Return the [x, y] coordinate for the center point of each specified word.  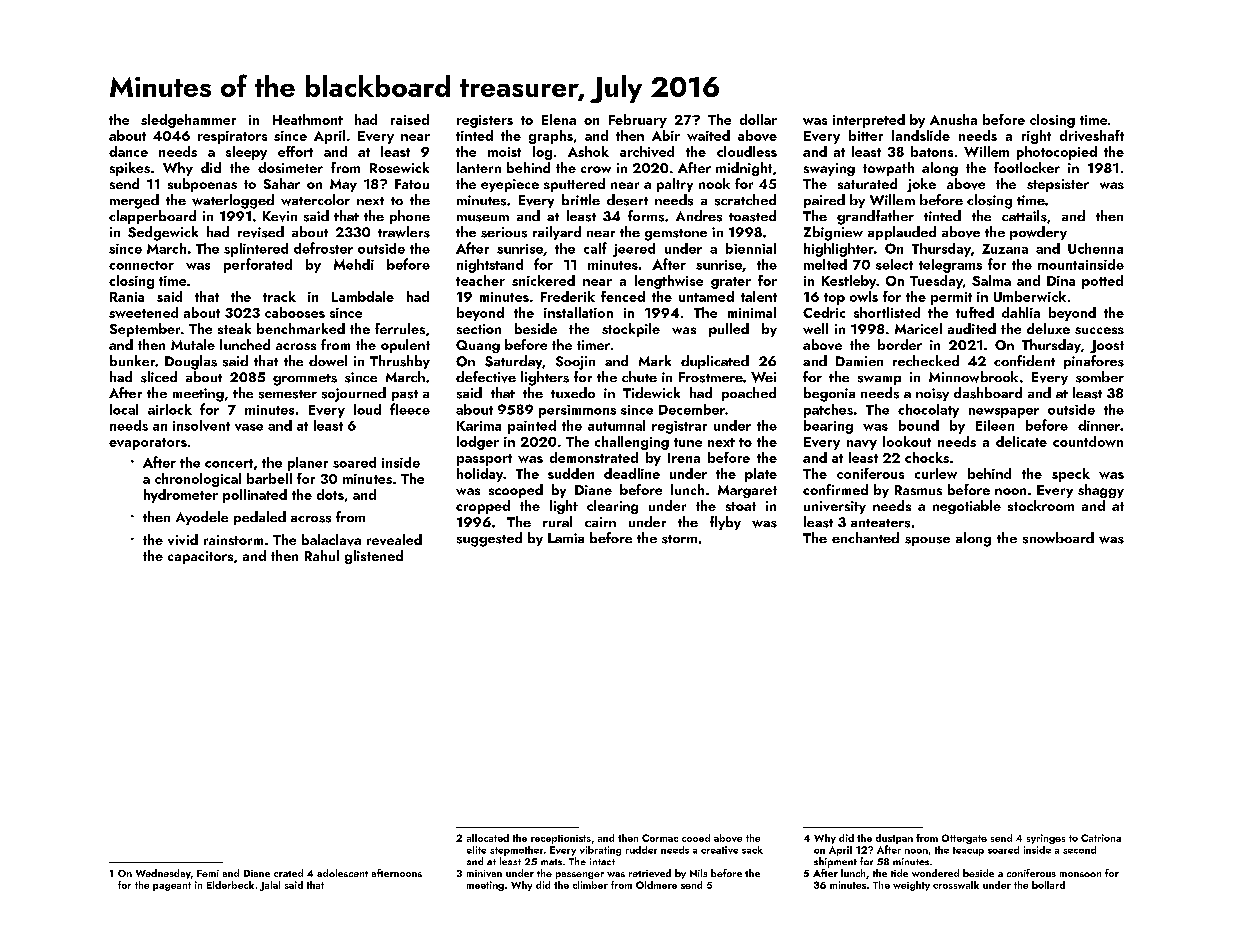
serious [504, 232]
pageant [172, 886]
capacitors [200, 557]
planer [308, 464]
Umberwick [1030, 296]
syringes [1046, 839]
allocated [488, 838]
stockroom [1041, 505]
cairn [600, 522]
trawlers [404, 232]
